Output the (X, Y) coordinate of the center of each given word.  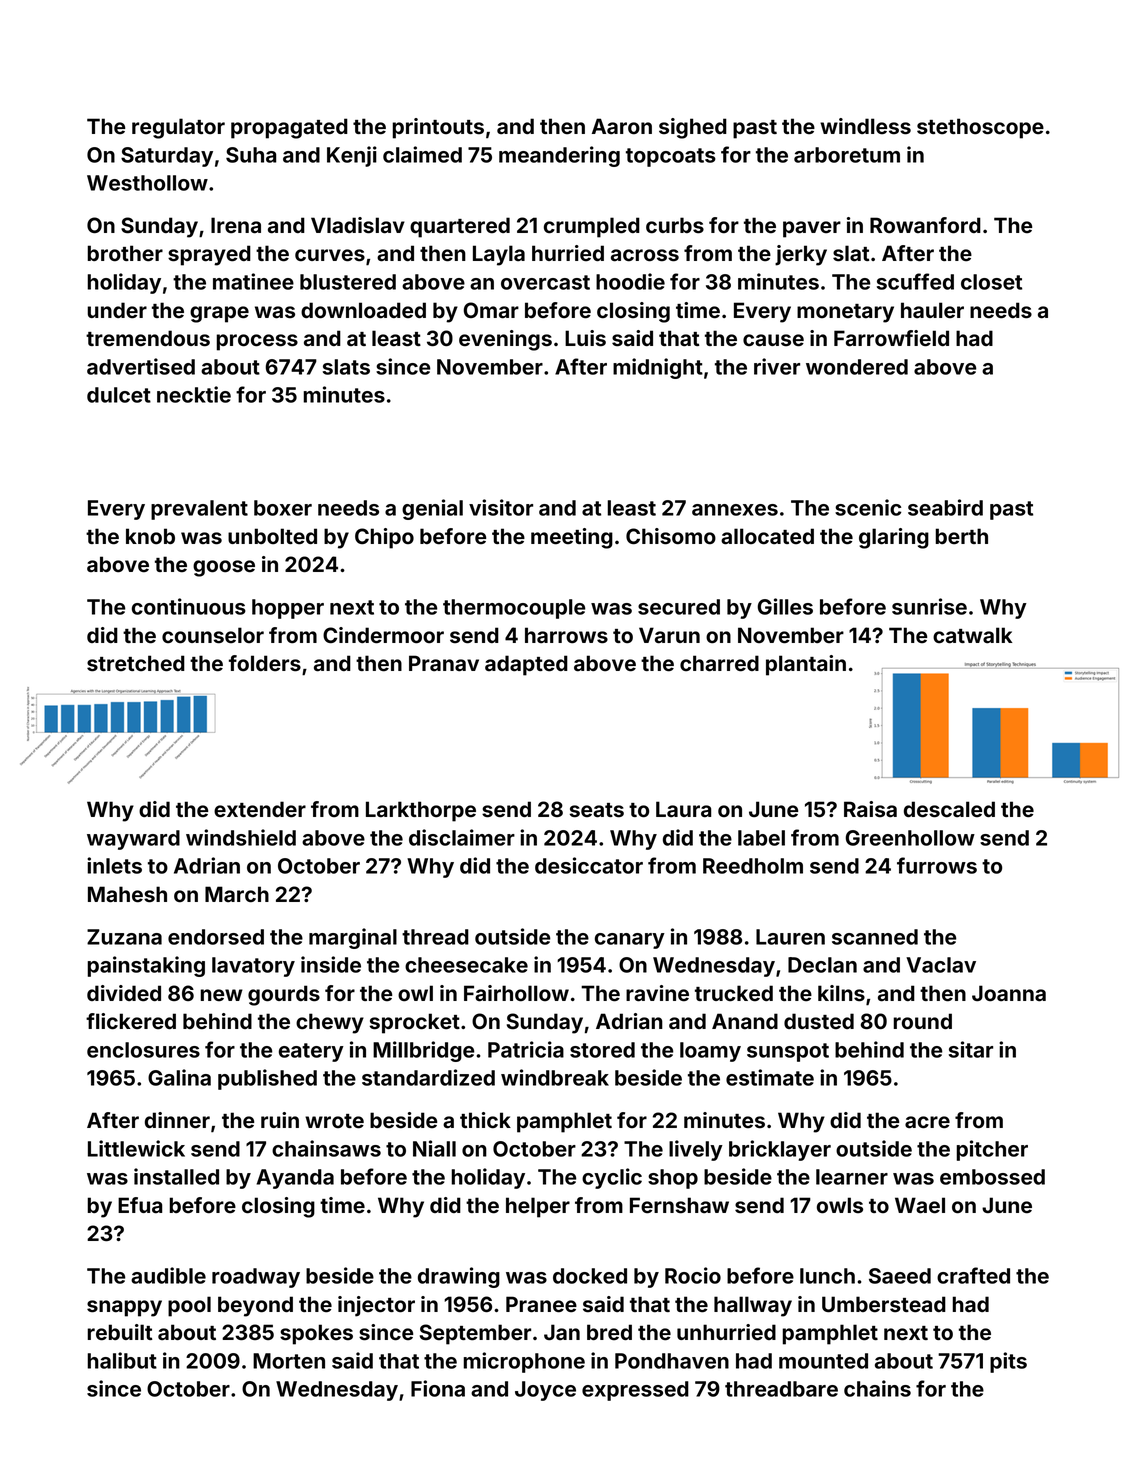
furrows (937, 865)
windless (865, 126)
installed (176, 1176)
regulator (178, 128)
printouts (438, 128)
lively (696, 1150)
